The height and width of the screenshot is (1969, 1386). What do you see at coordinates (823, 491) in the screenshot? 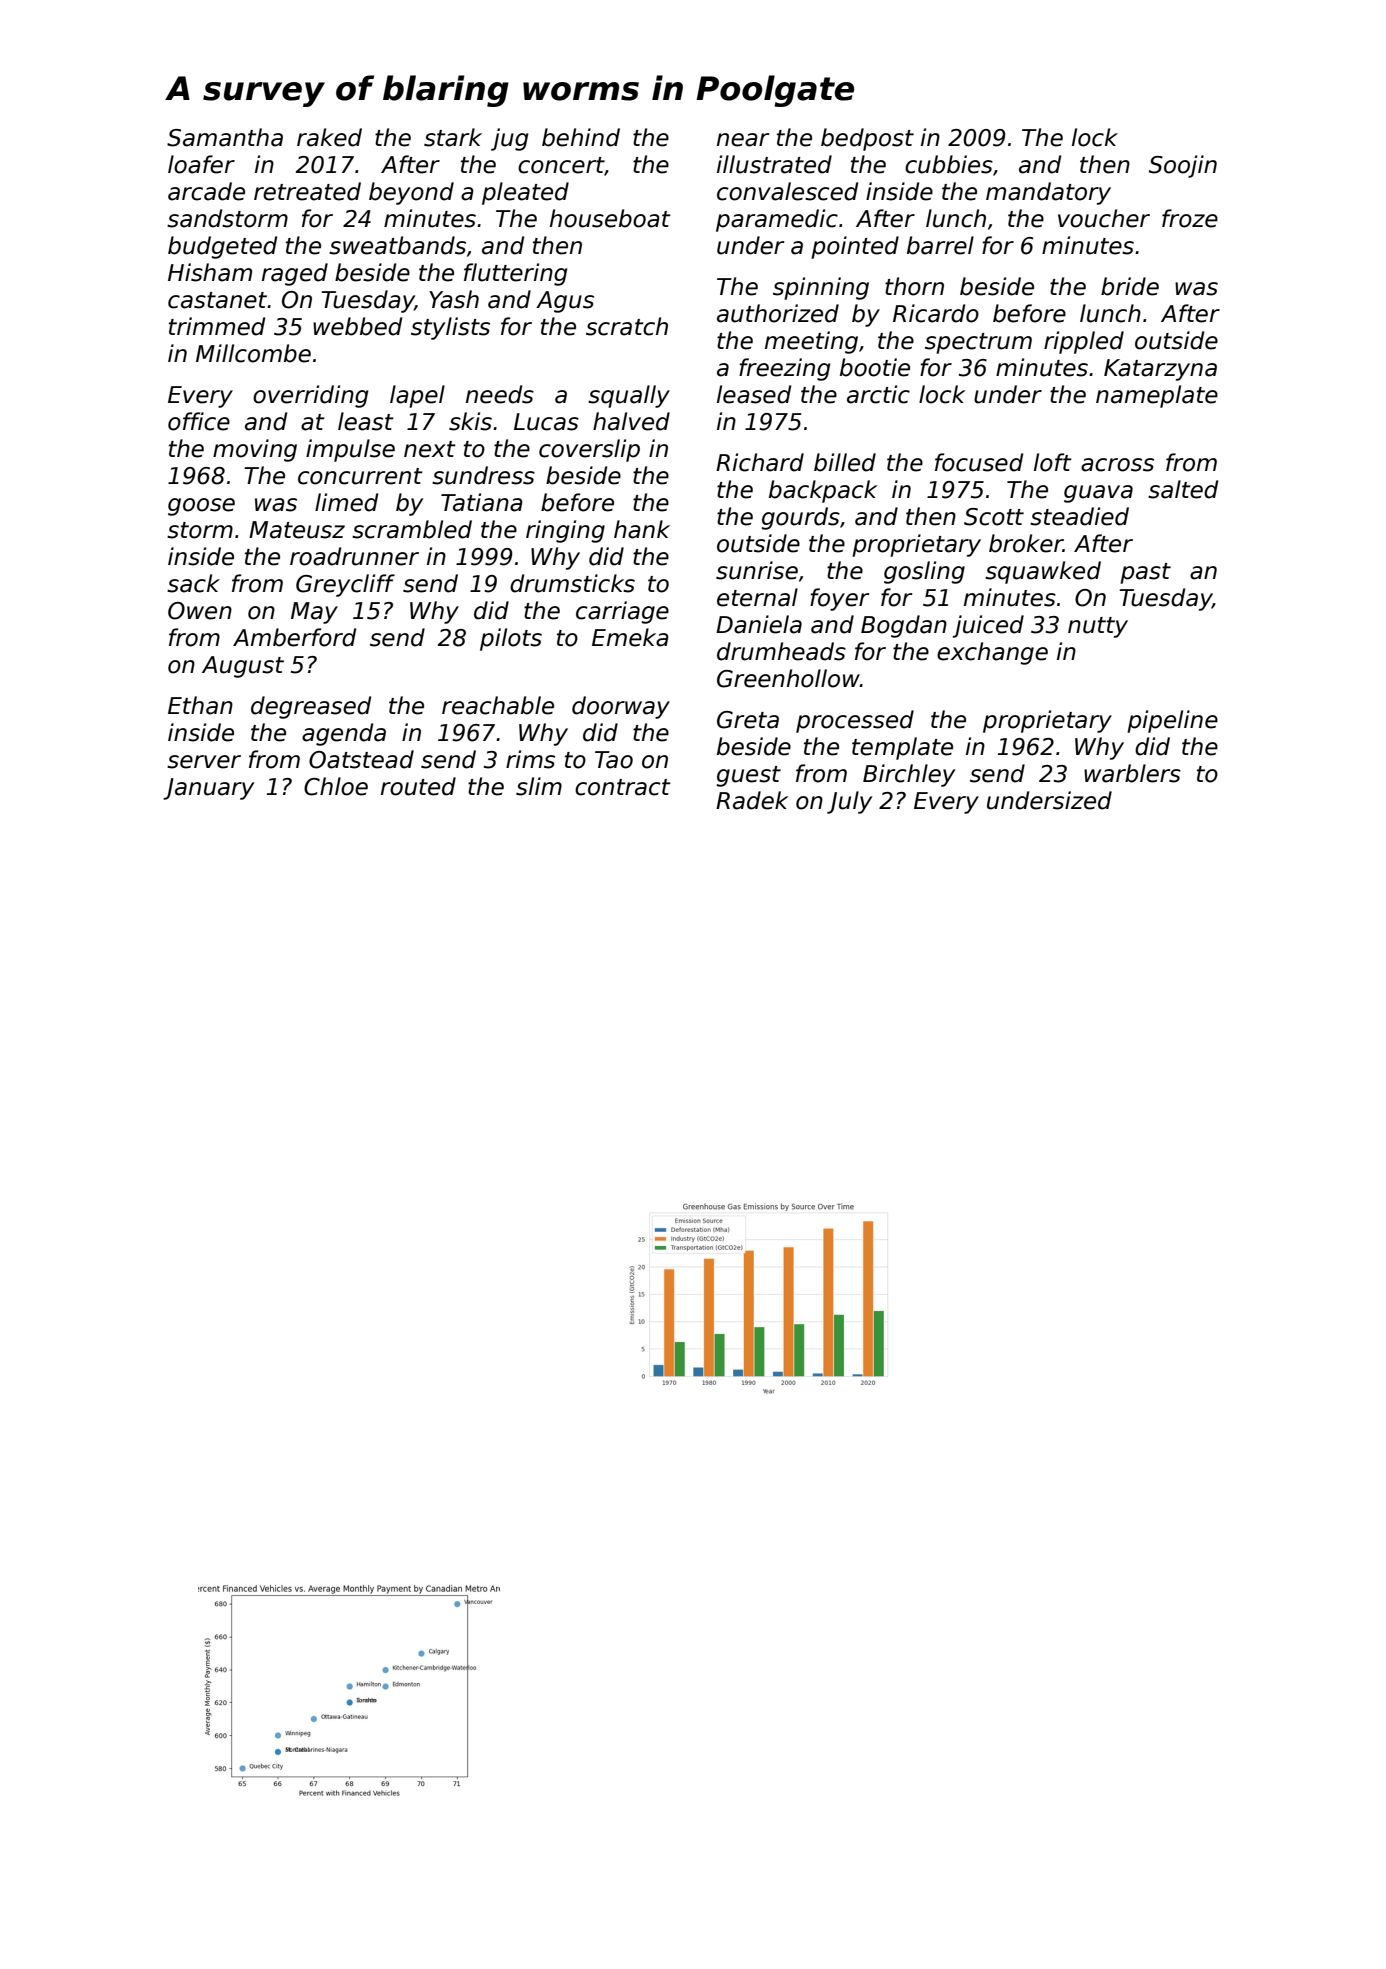
I see `backpack` at bounding box center [823, 491].
